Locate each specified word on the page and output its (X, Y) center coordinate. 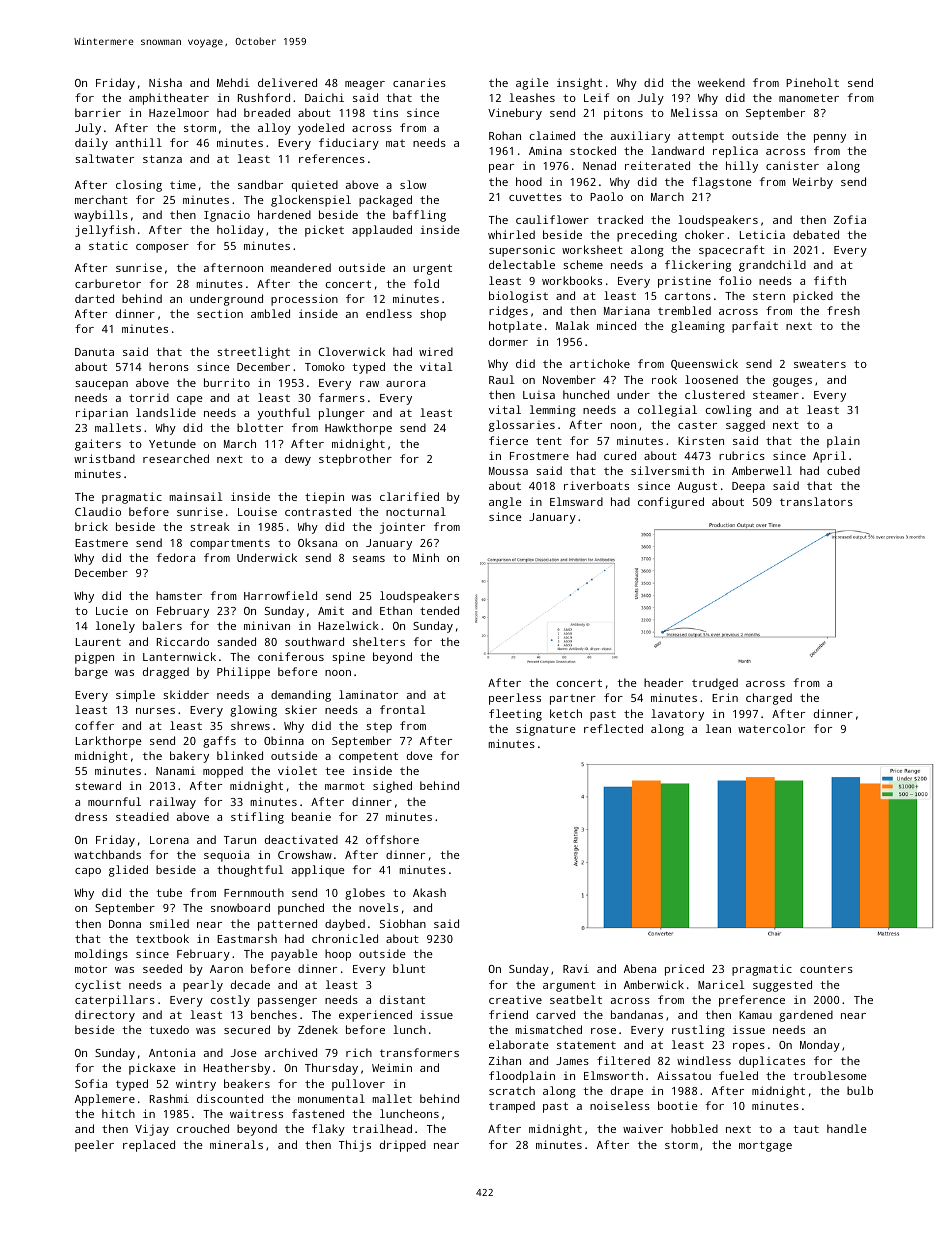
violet (297, 770)
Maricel (721, 984)
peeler (94, 1146)
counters (826, 969)
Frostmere (539, 456)
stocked (593, 150)
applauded (382, 231)
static (108, 245)
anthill (139, 142)
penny (830, 138)
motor (91, 969)
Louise (257, 511)
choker (704, 234)
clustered (715, 394)
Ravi (576, 968)
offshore (392, 839)
